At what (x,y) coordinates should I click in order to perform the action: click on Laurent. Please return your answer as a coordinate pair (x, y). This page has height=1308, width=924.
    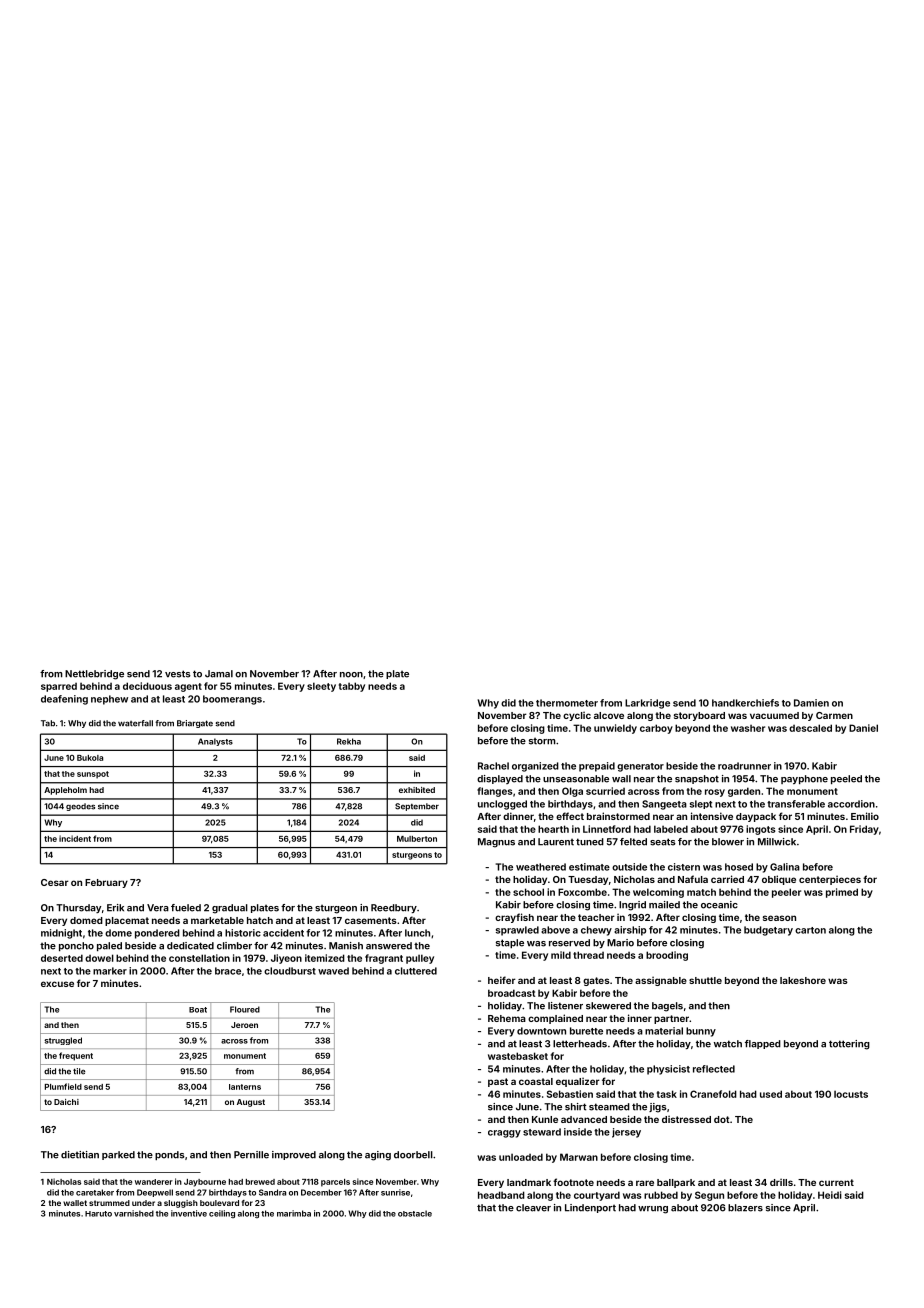
    Looking at the image, I should click on (556, 842).
